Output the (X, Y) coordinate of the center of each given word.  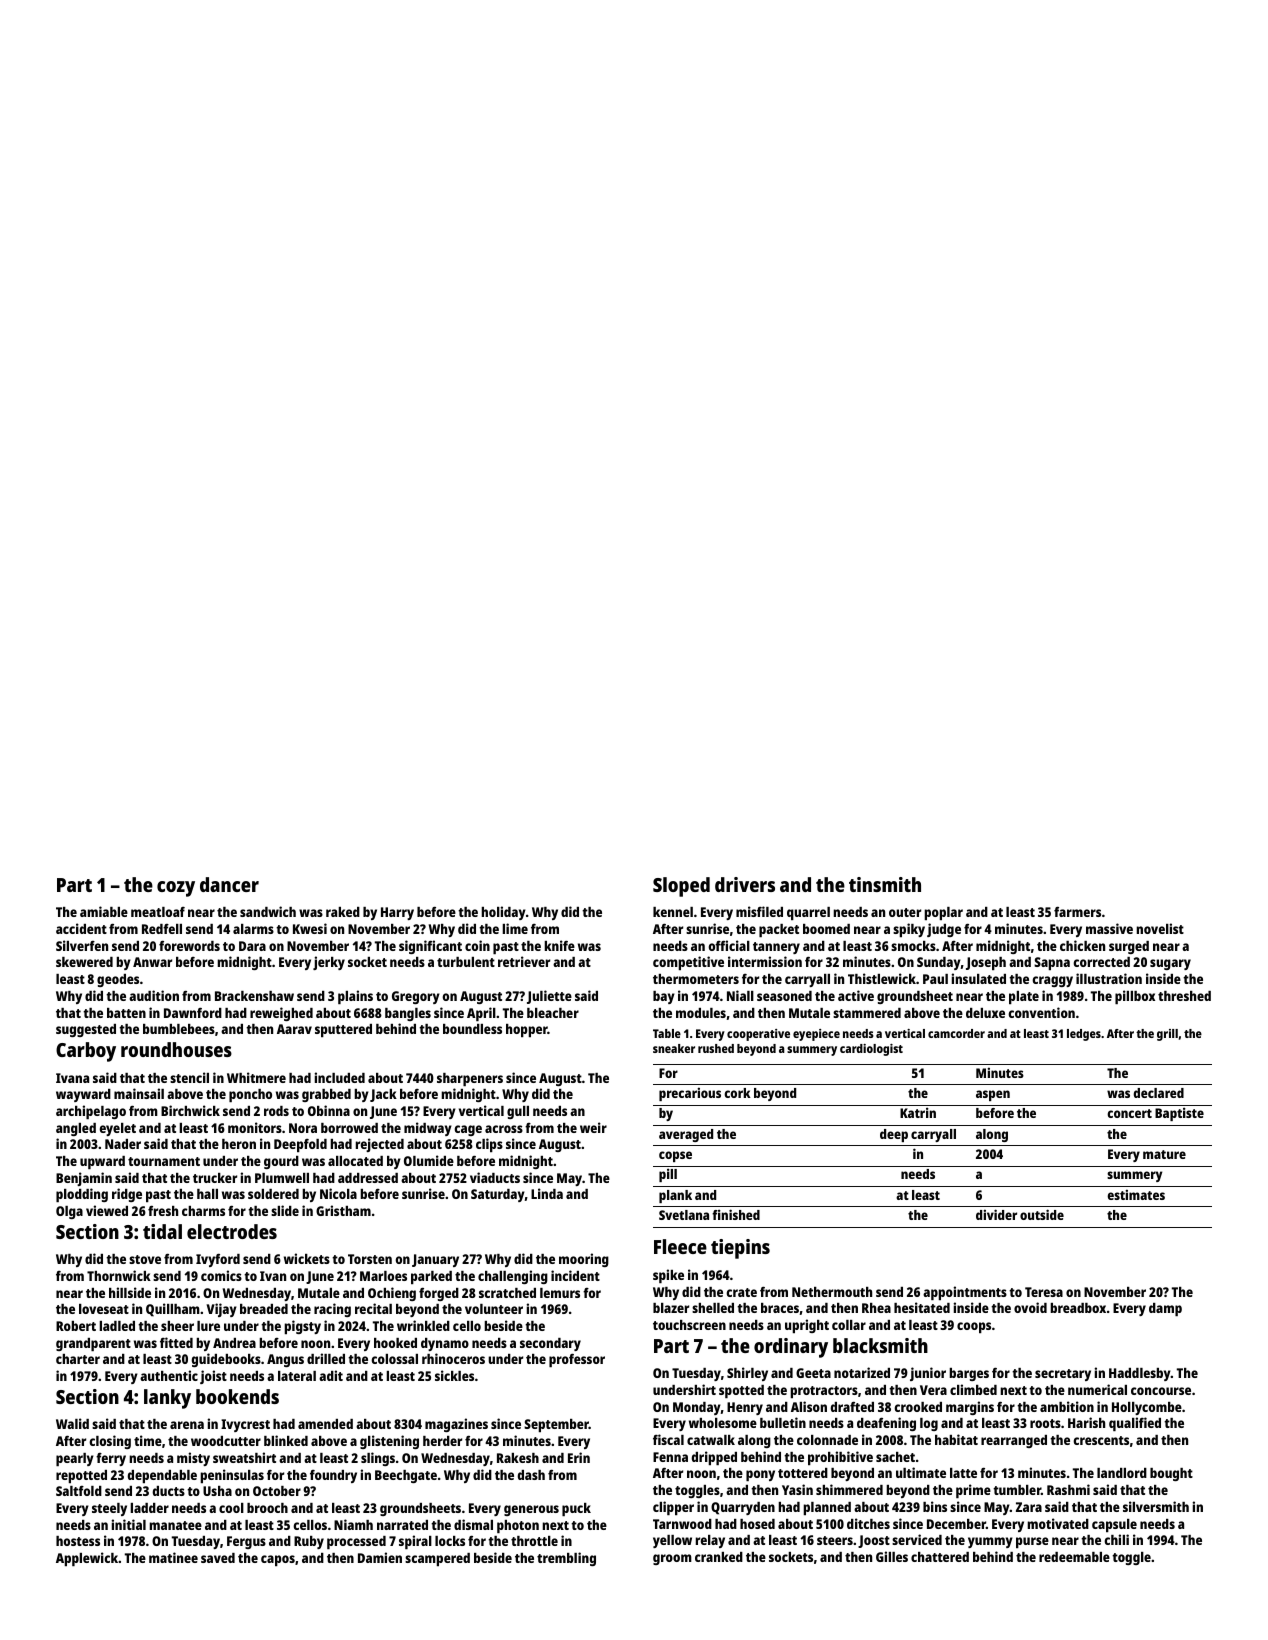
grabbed (326, 1095)
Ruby (309, 1542)
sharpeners (470, 1079)
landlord (1122, 1473)
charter (78, 1359)
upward (102, 1162)
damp (1165, 1309)
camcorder (956, 1033)
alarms (253, 929)
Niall (740, 995)
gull (518, 1112)
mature (1164, 1154)
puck (576, 1509)
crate (741, 1292)
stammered (867, 1013)
